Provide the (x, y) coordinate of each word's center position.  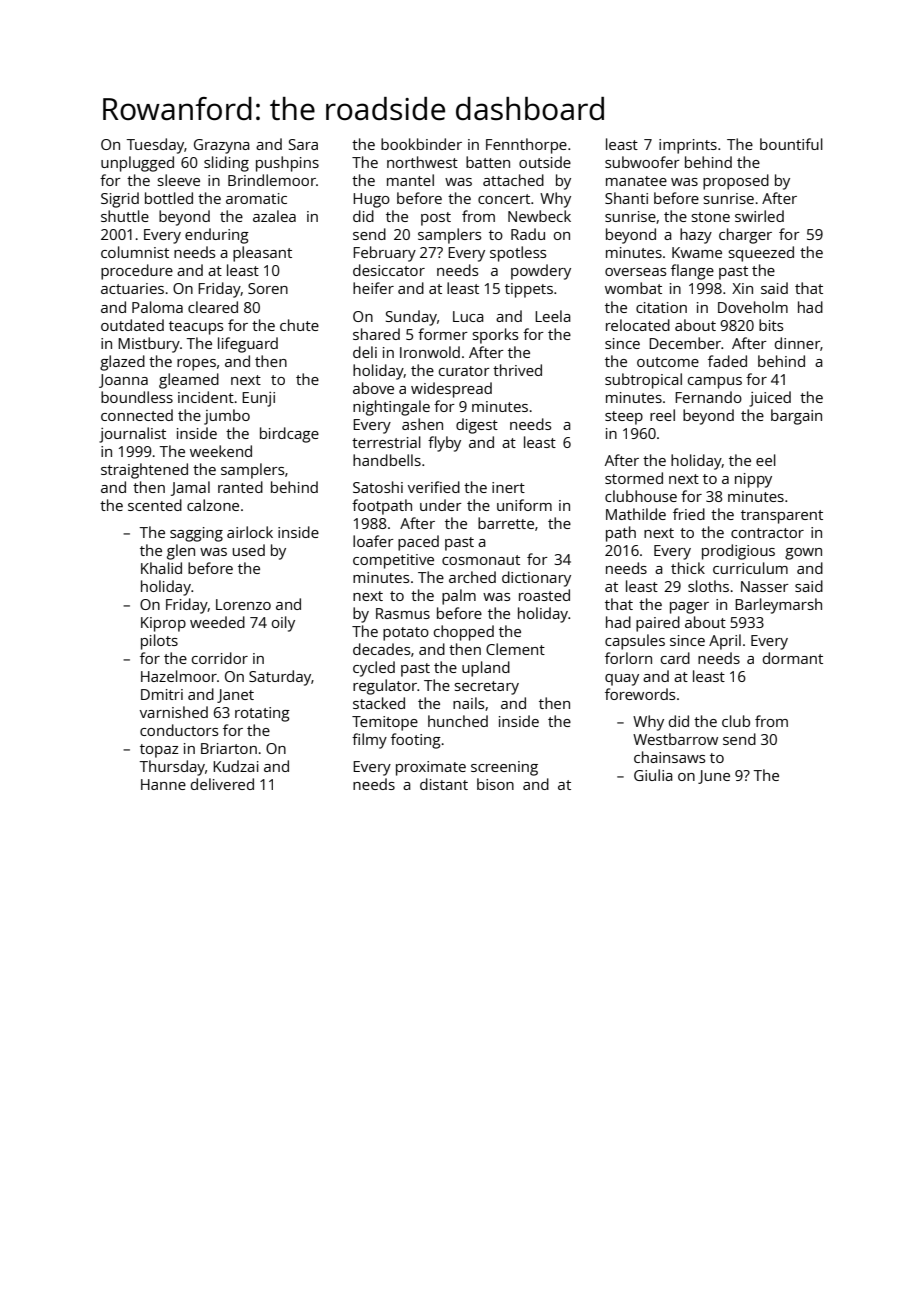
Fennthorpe (526, 146)
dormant (793, 658)
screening (504, 768)
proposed (736, 182)
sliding (226, 164)
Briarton (229, 748)
